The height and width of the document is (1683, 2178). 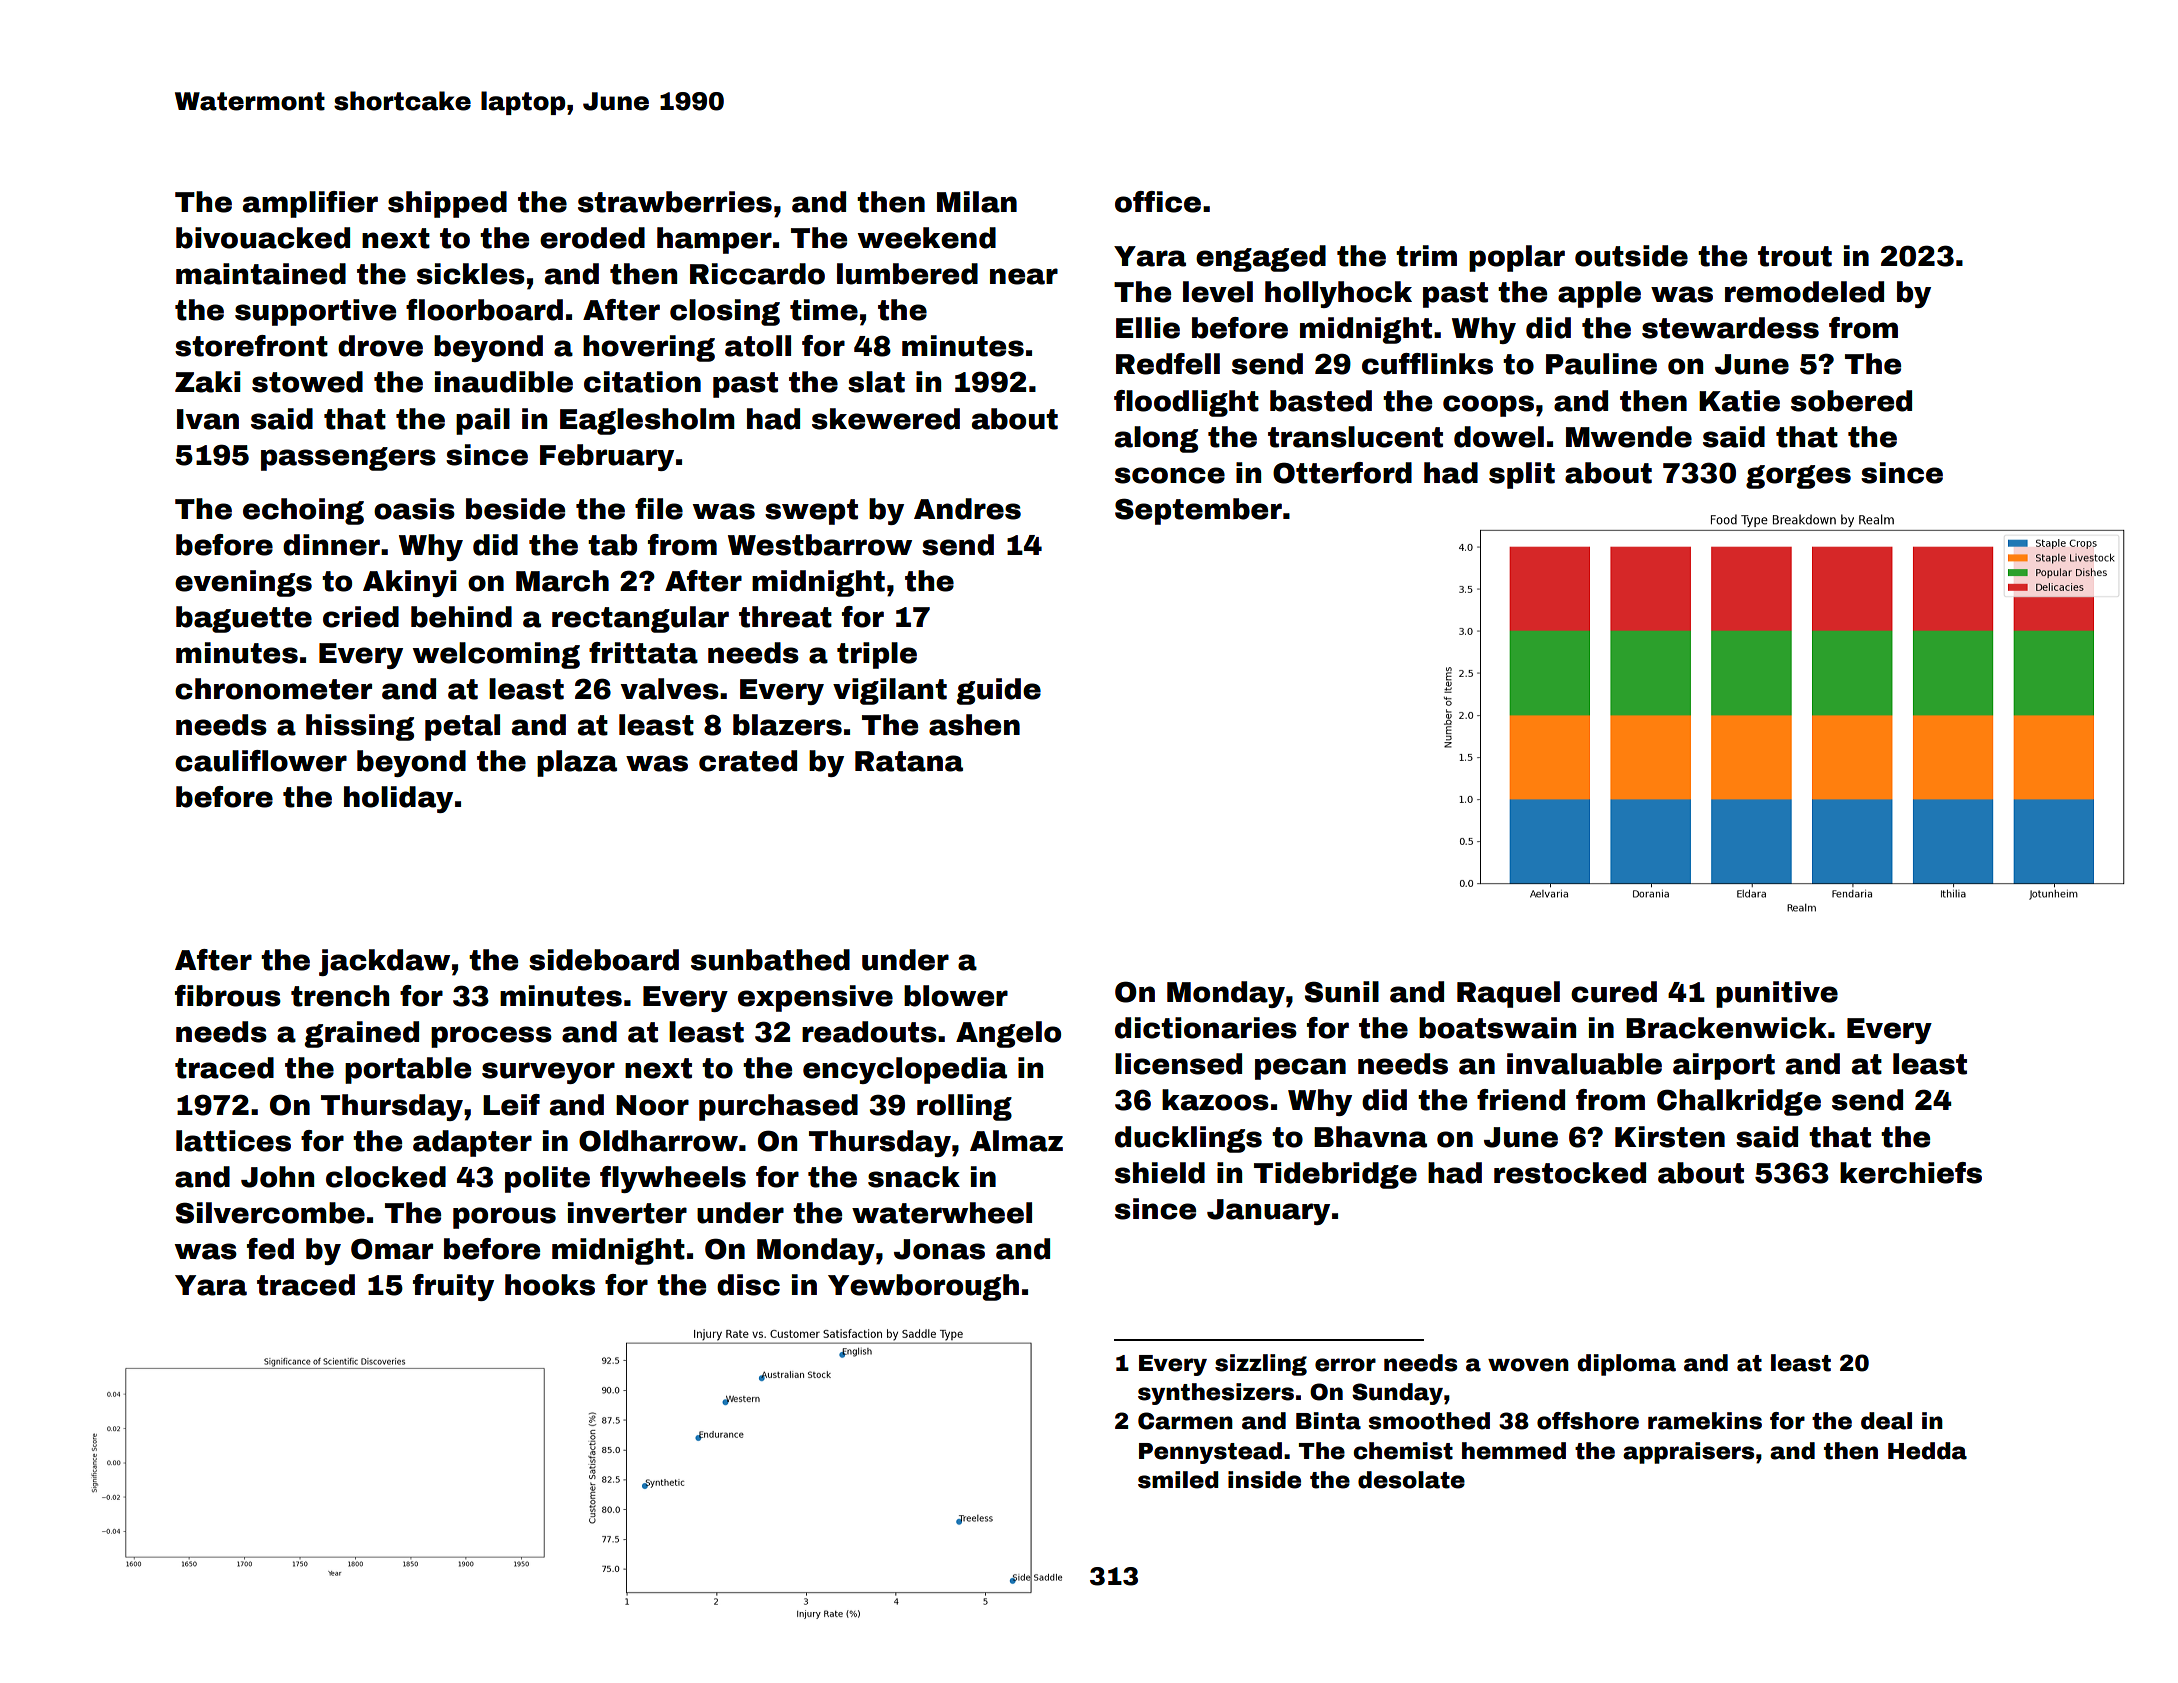 What do you see at coordinates (627, 1213) in the document?
I see `inverter` at bounding box center [627, 1213].
